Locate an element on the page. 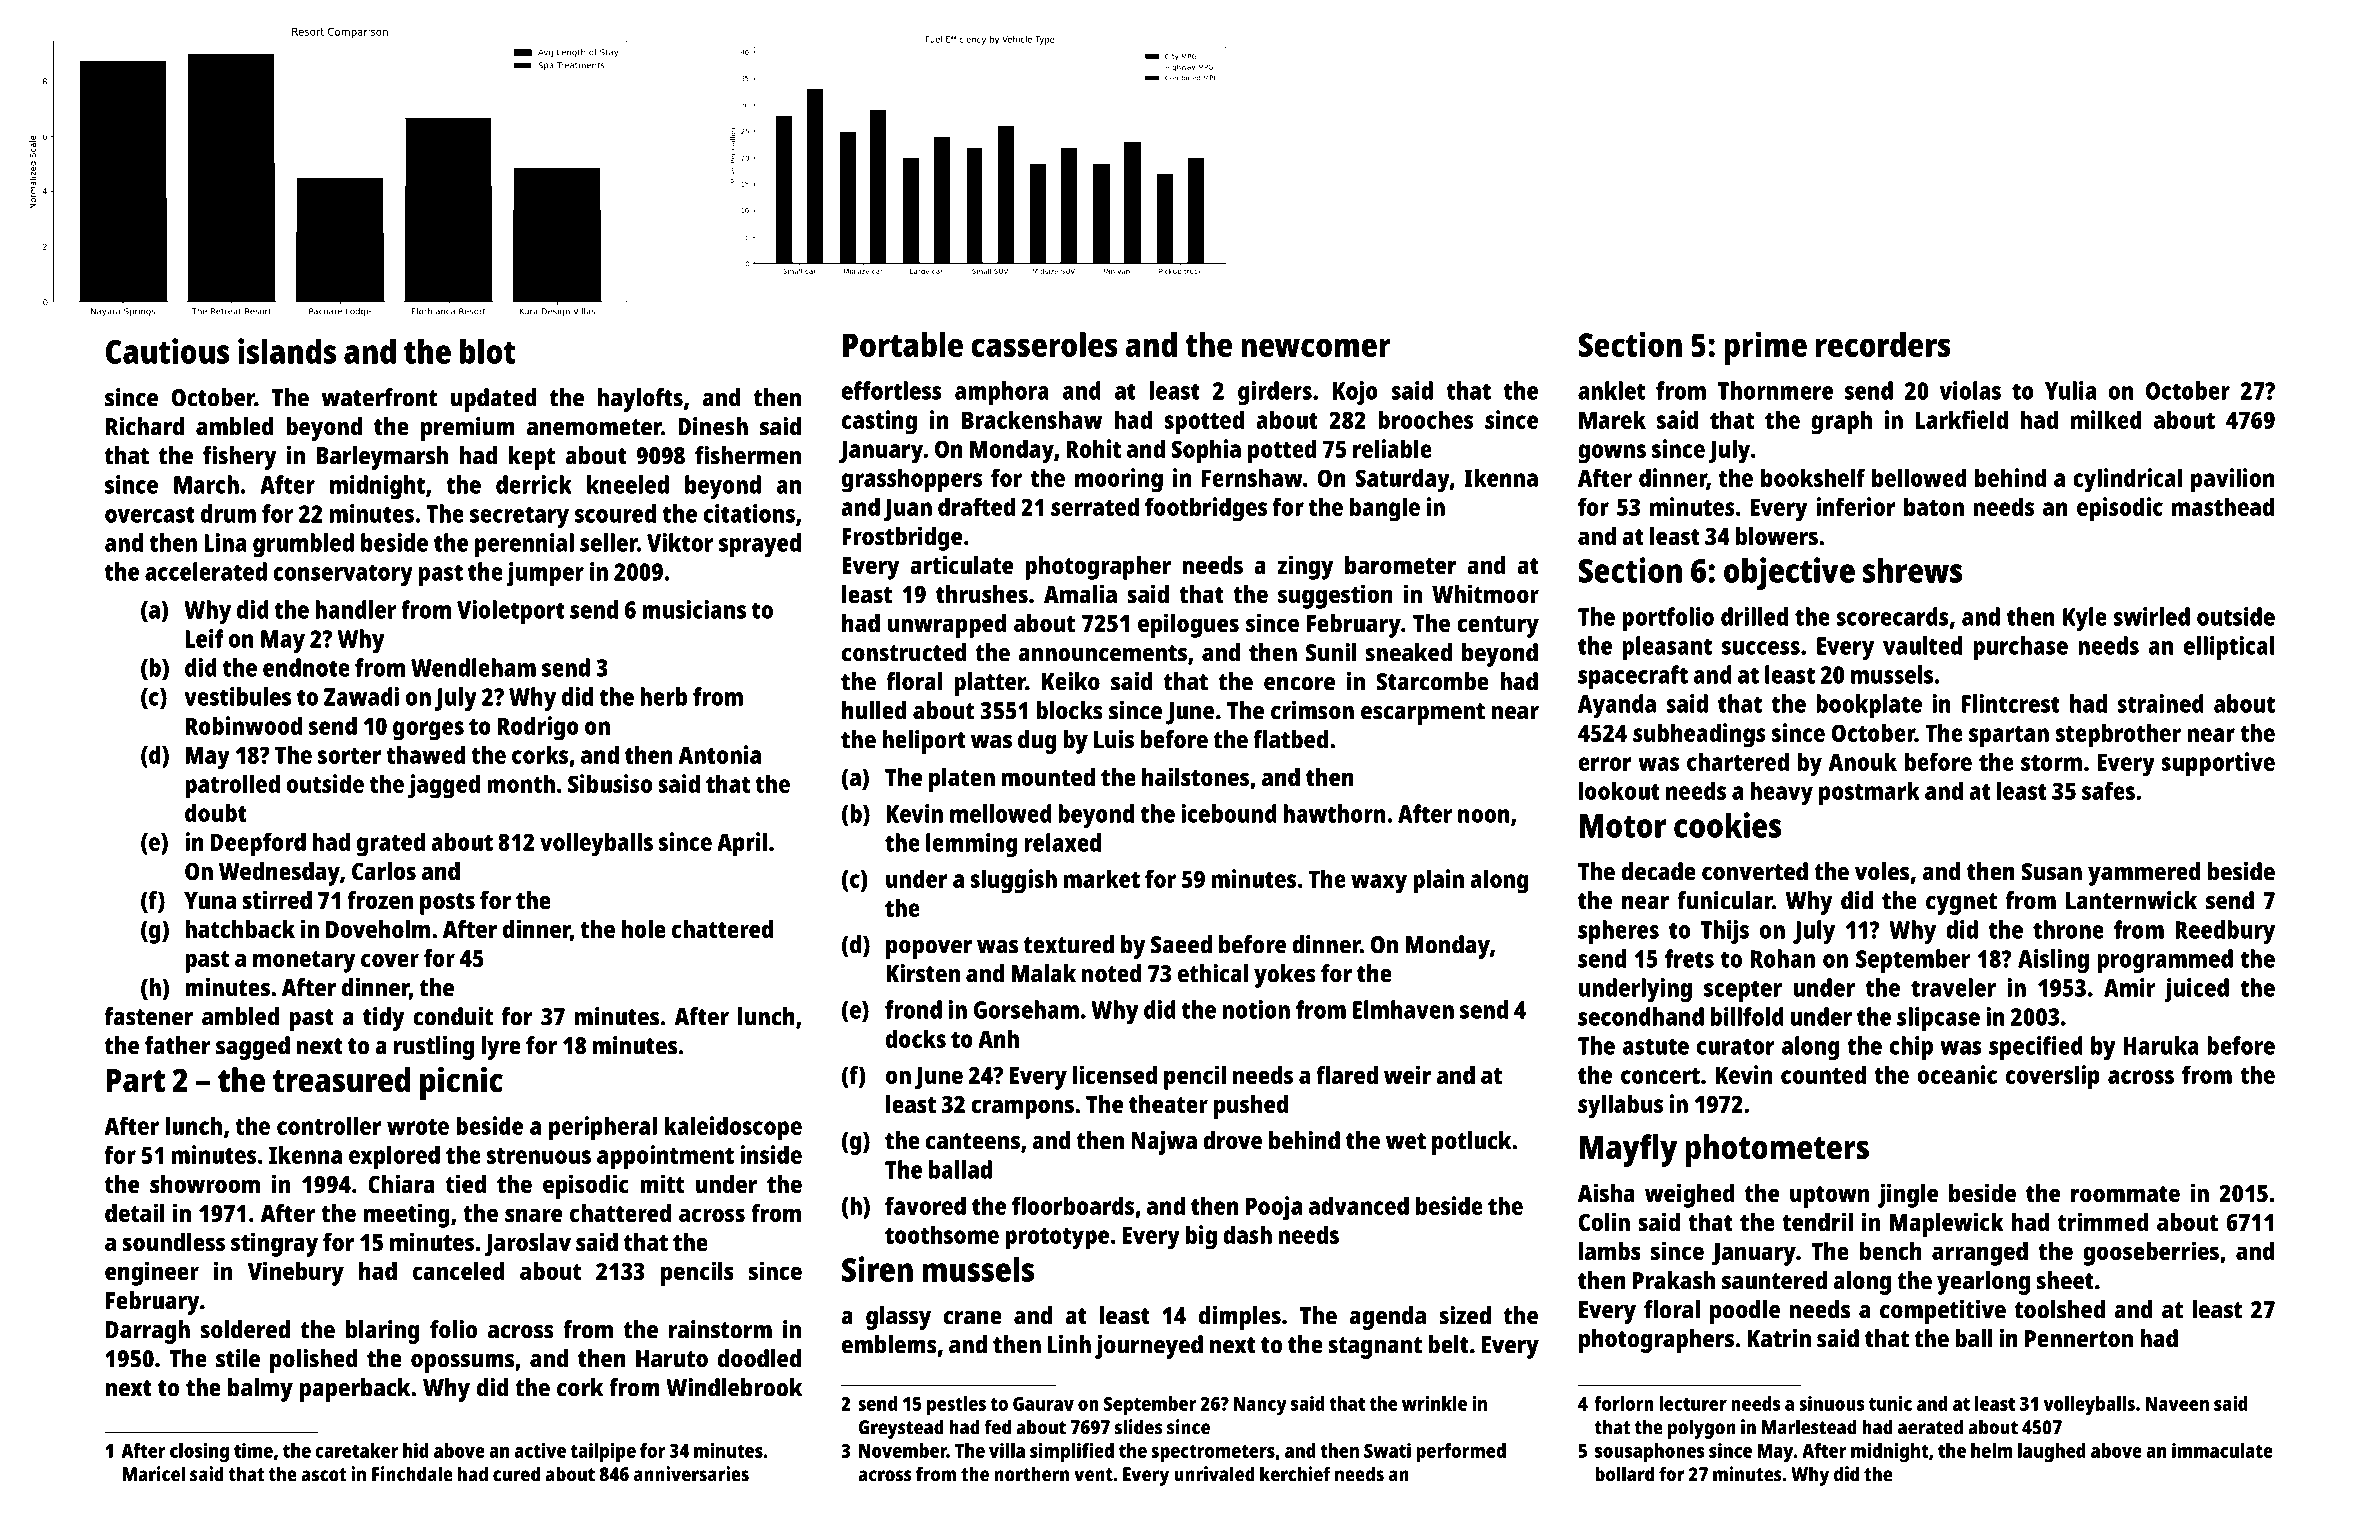 Image resolution: width=2380 pixels, height=1540 pixels. Najwa is located at coordinates (1164, 1143).
